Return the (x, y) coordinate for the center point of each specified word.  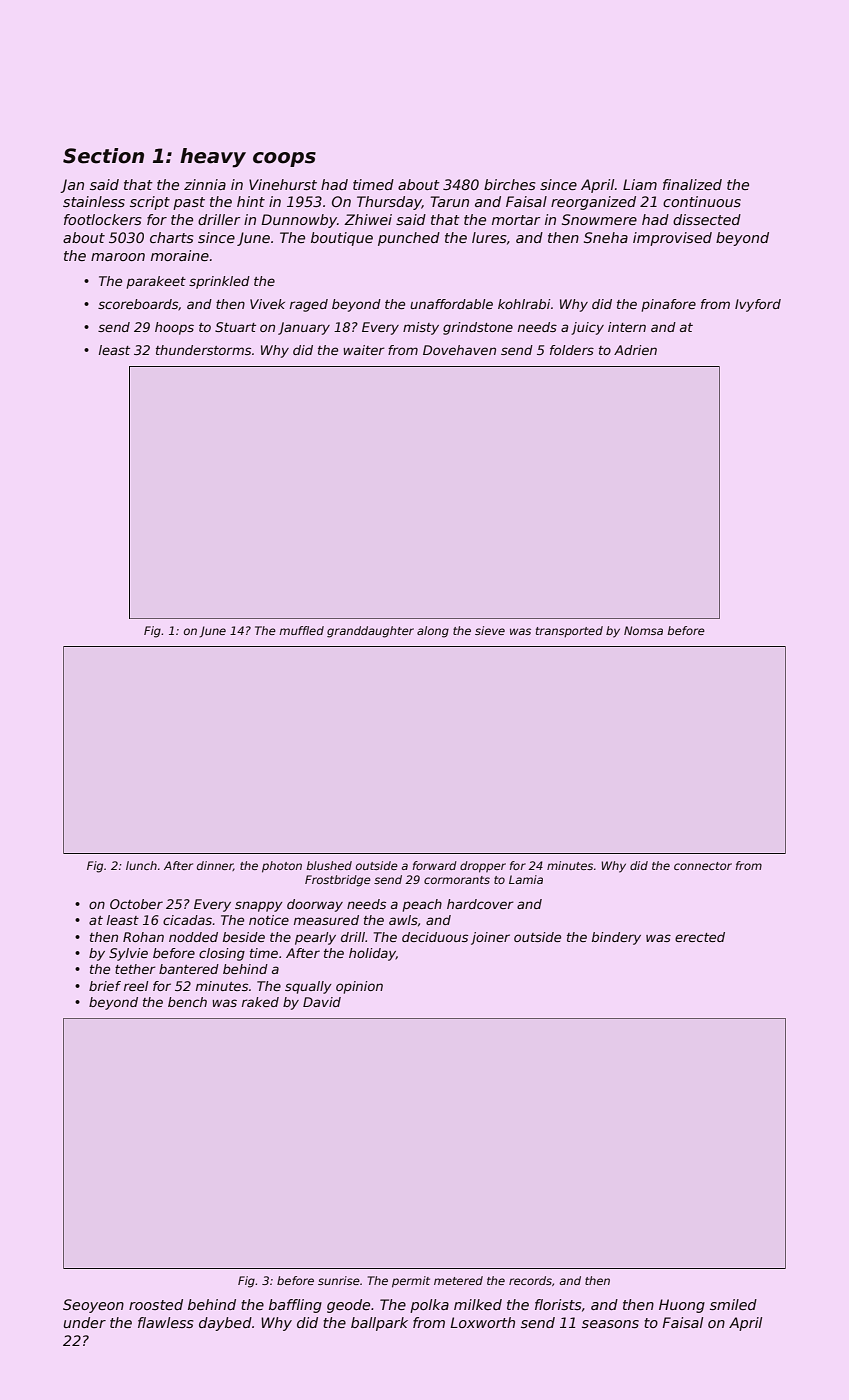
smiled (733, 1304)
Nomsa (643, 630)
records (530, 1280)
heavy (213, 158)
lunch (141, 865)
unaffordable (451, 304)
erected (700, 937)
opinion (359, 987)
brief (105, 986)
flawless (165, 1322)
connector (703, 866)
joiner (490, 938)
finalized (692, 184)
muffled (301, 630)
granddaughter (370, 632)
